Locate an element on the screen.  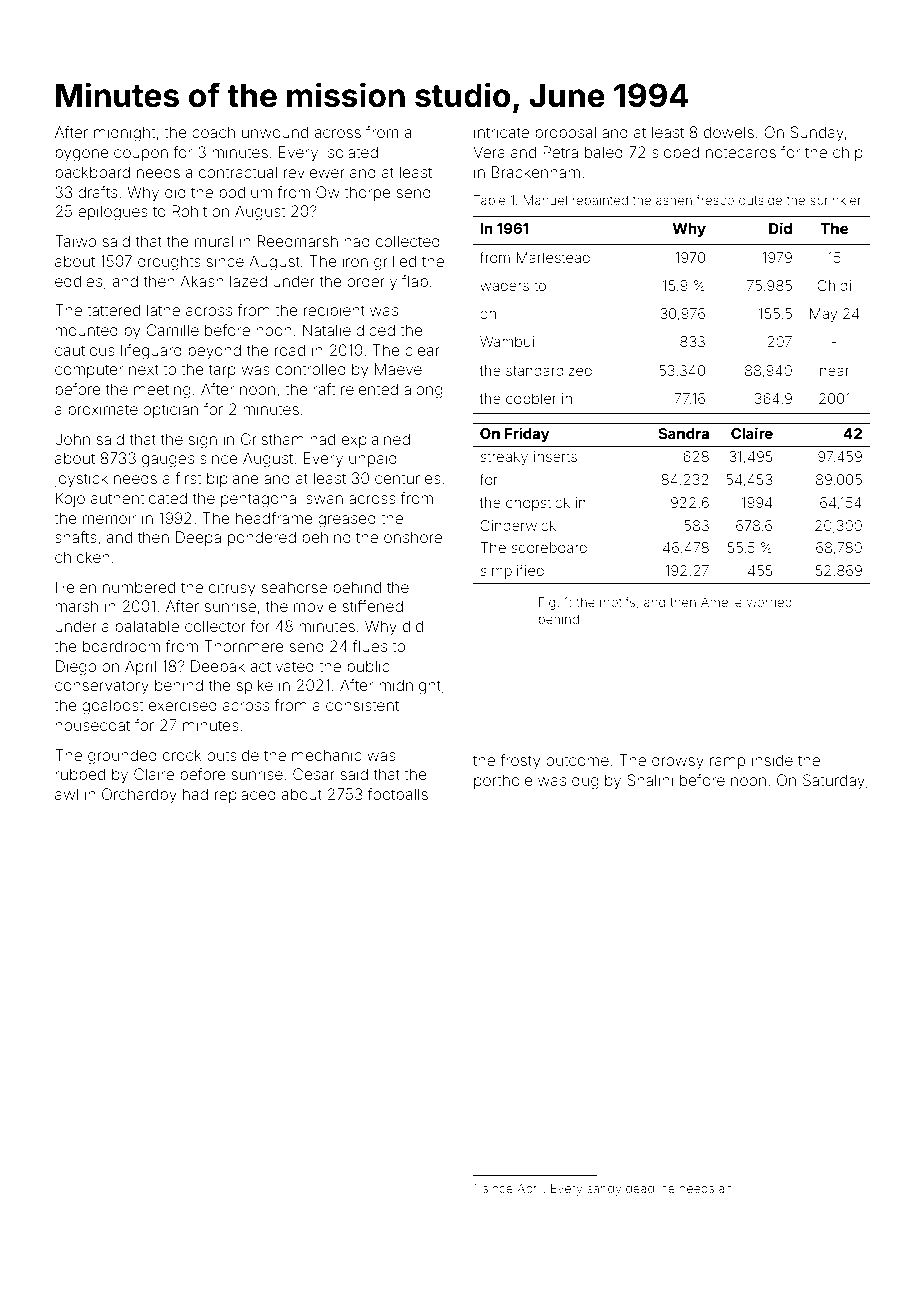
boardroom is located at coordinates (121, 646).
